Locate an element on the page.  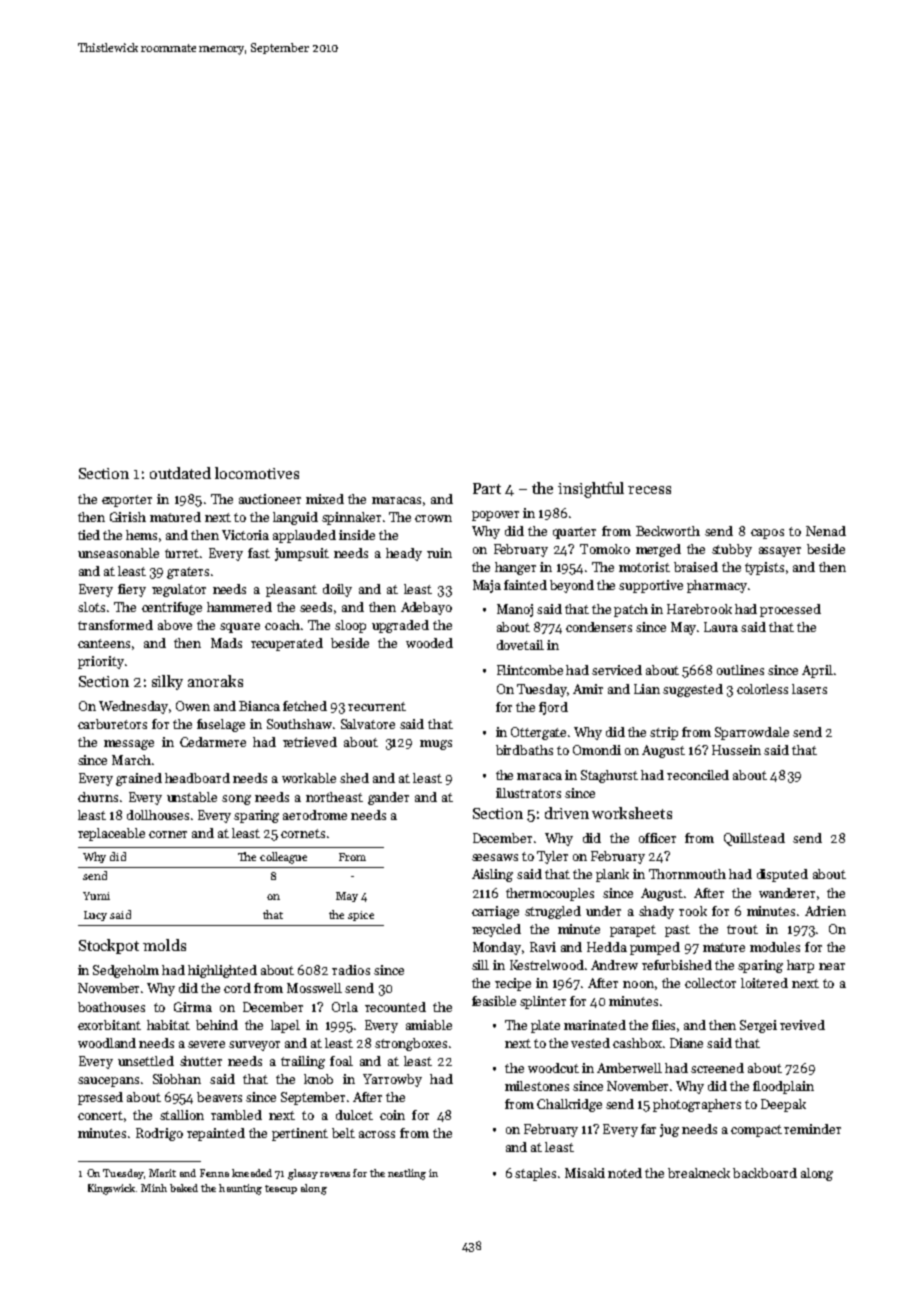
Beckworth is located at coordinates (668, 531).
